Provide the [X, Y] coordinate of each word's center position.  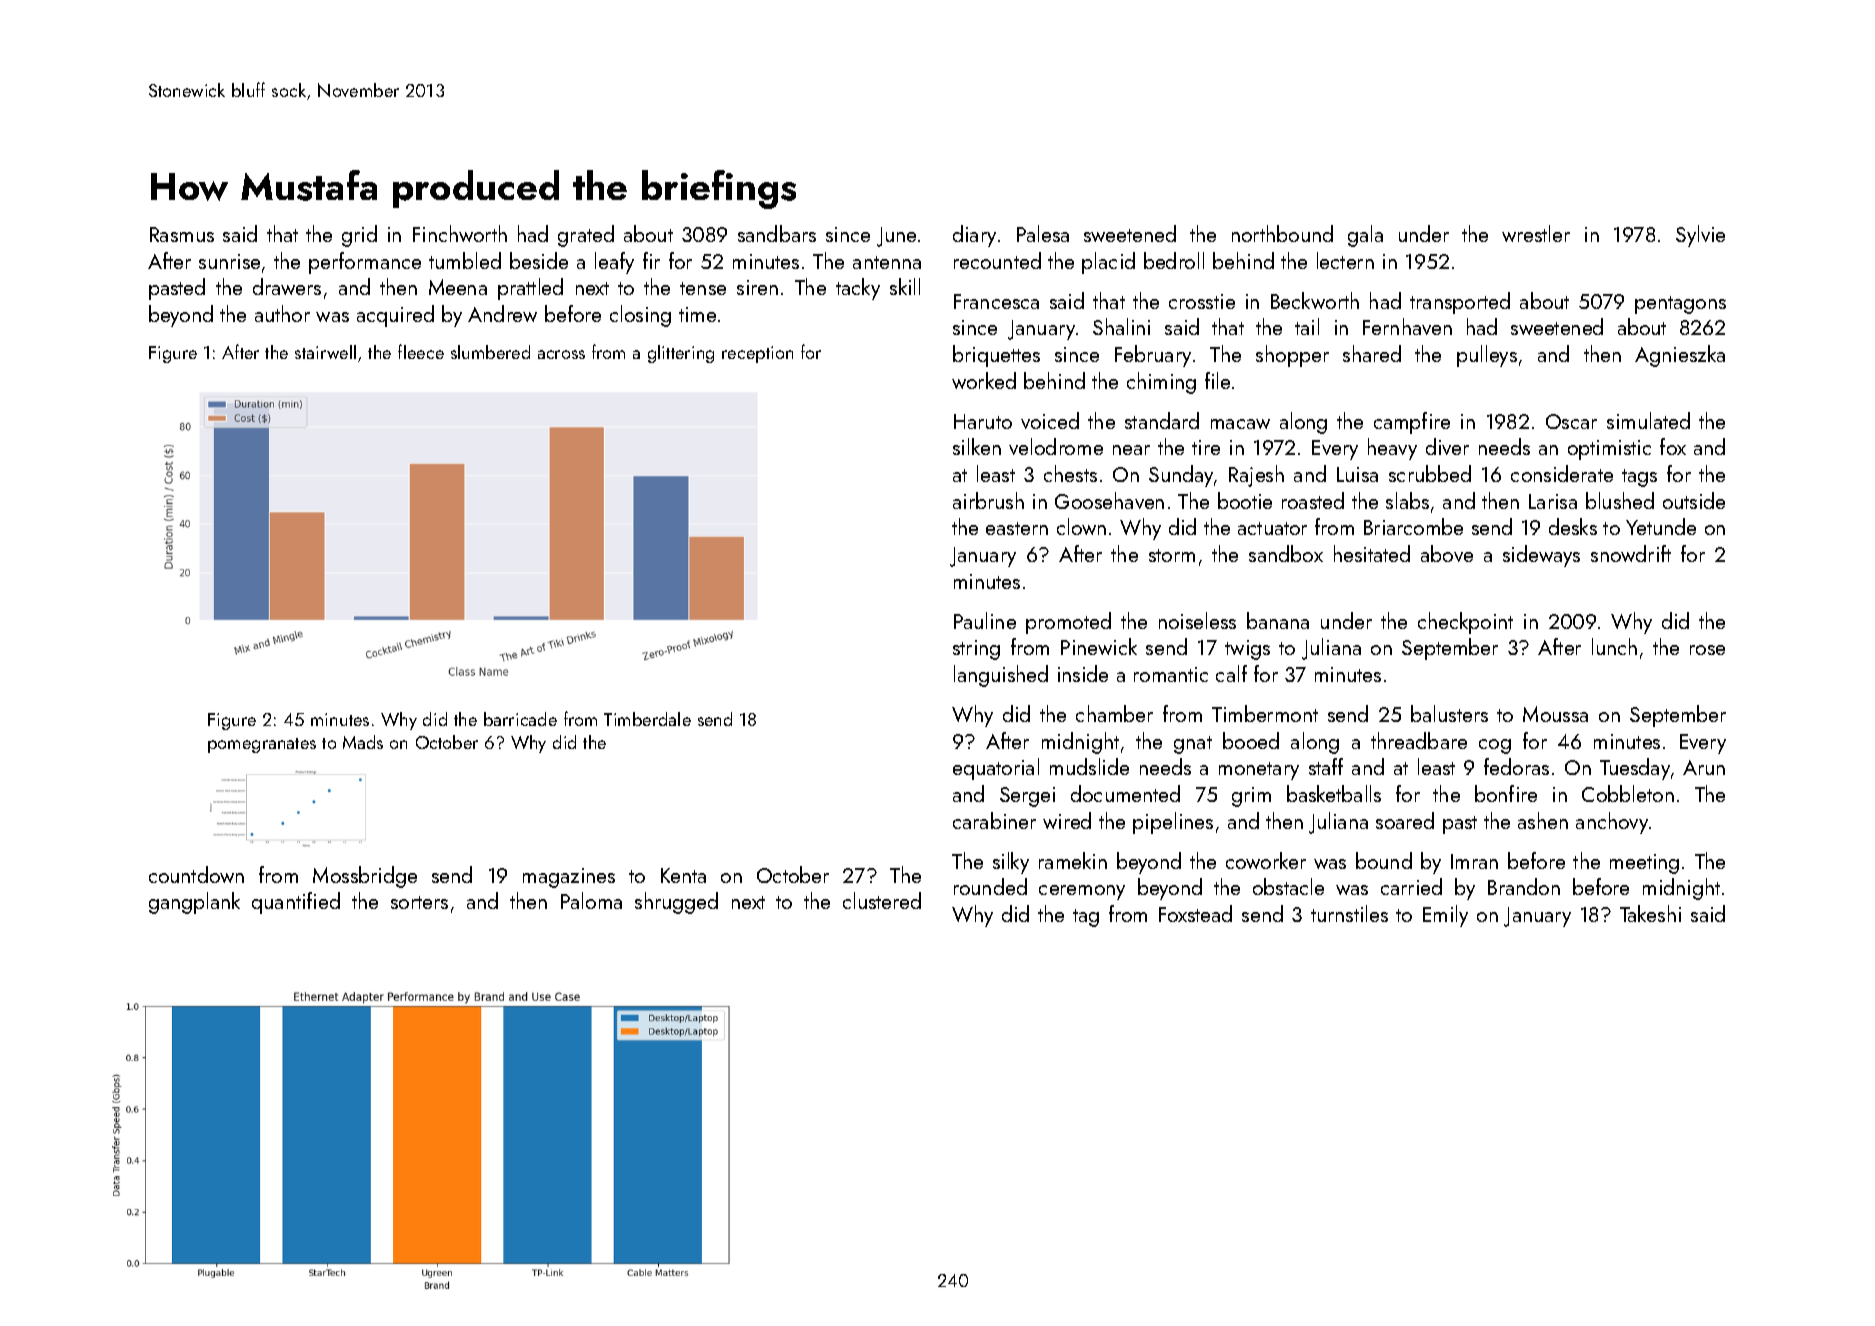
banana [1278, 620]
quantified [296, 903]
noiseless [1197, 620]
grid [359, 236]
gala [1365, 236]
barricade [520, 719]
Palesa [1043, 233]
